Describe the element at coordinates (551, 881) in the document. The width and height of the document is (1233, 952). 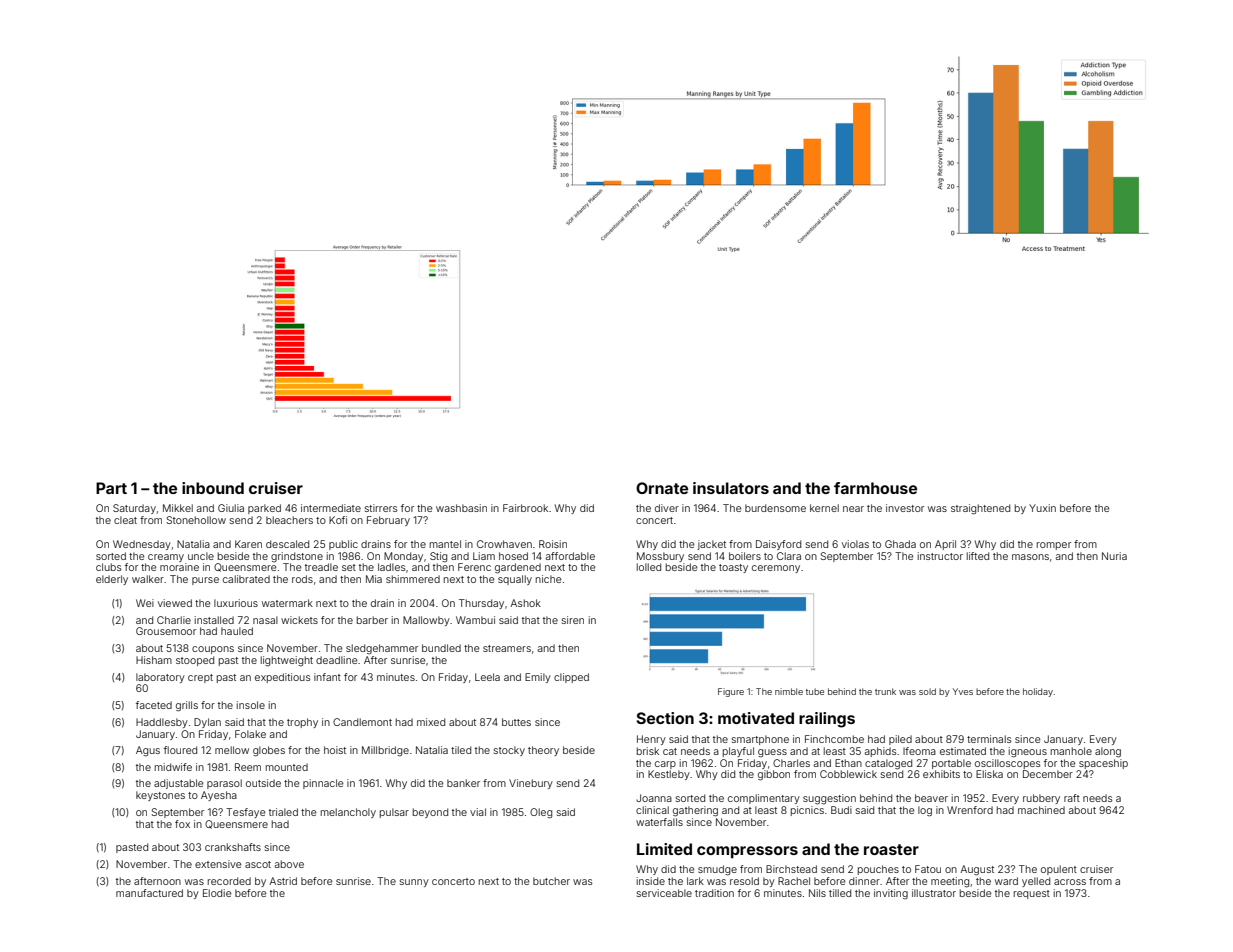
I see `butcher` at that location.
